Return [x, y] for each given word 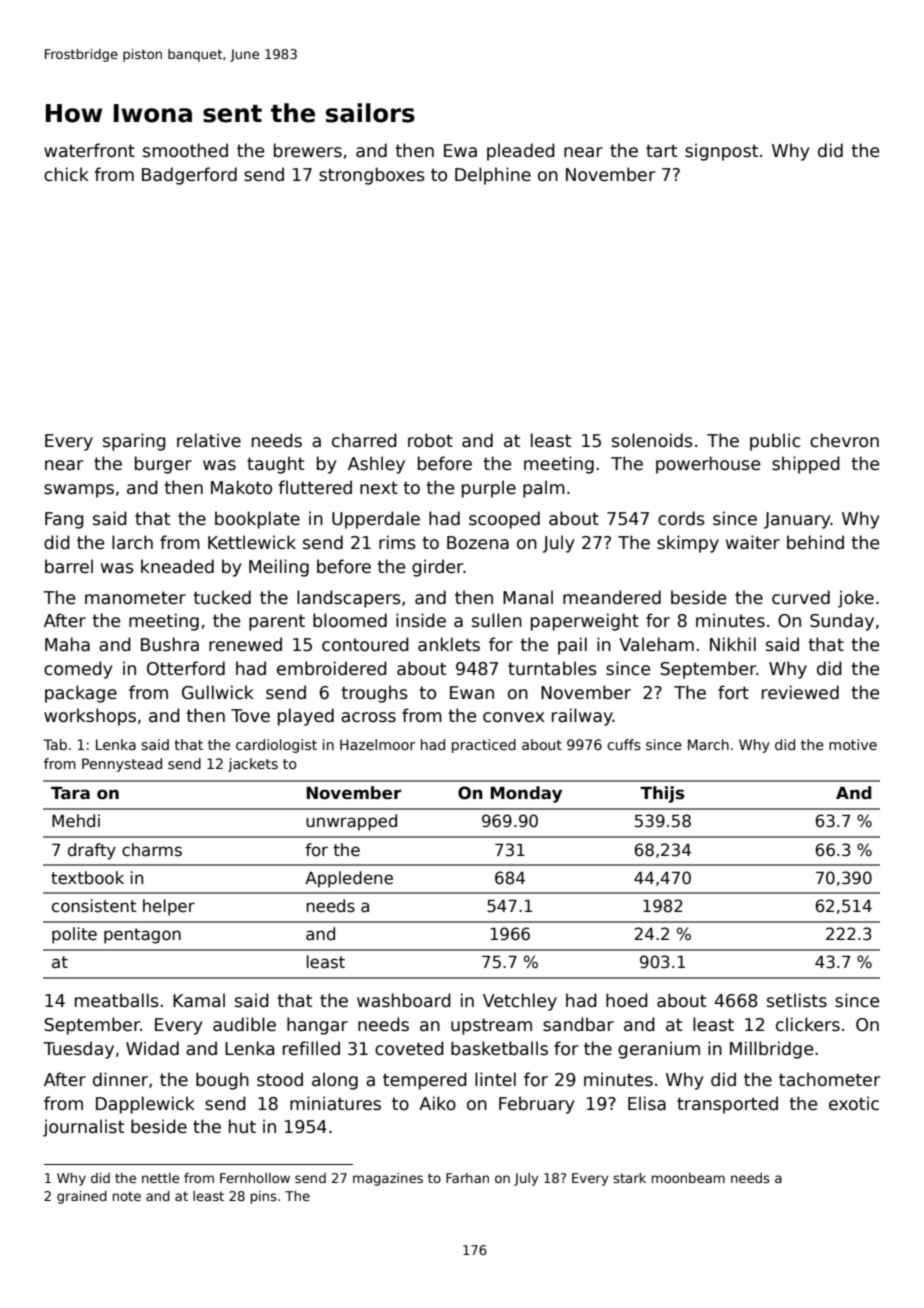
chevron [844, 440]
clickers [808, 1024]
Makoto [241, 487]
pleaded [521, 152]
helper [169, 907]
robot [430, 440]
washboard [404, 1000]
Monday [526, 794]
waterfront [89, 150]
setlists [797, 1000]
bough [222, 1081]
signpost [721, 152]
